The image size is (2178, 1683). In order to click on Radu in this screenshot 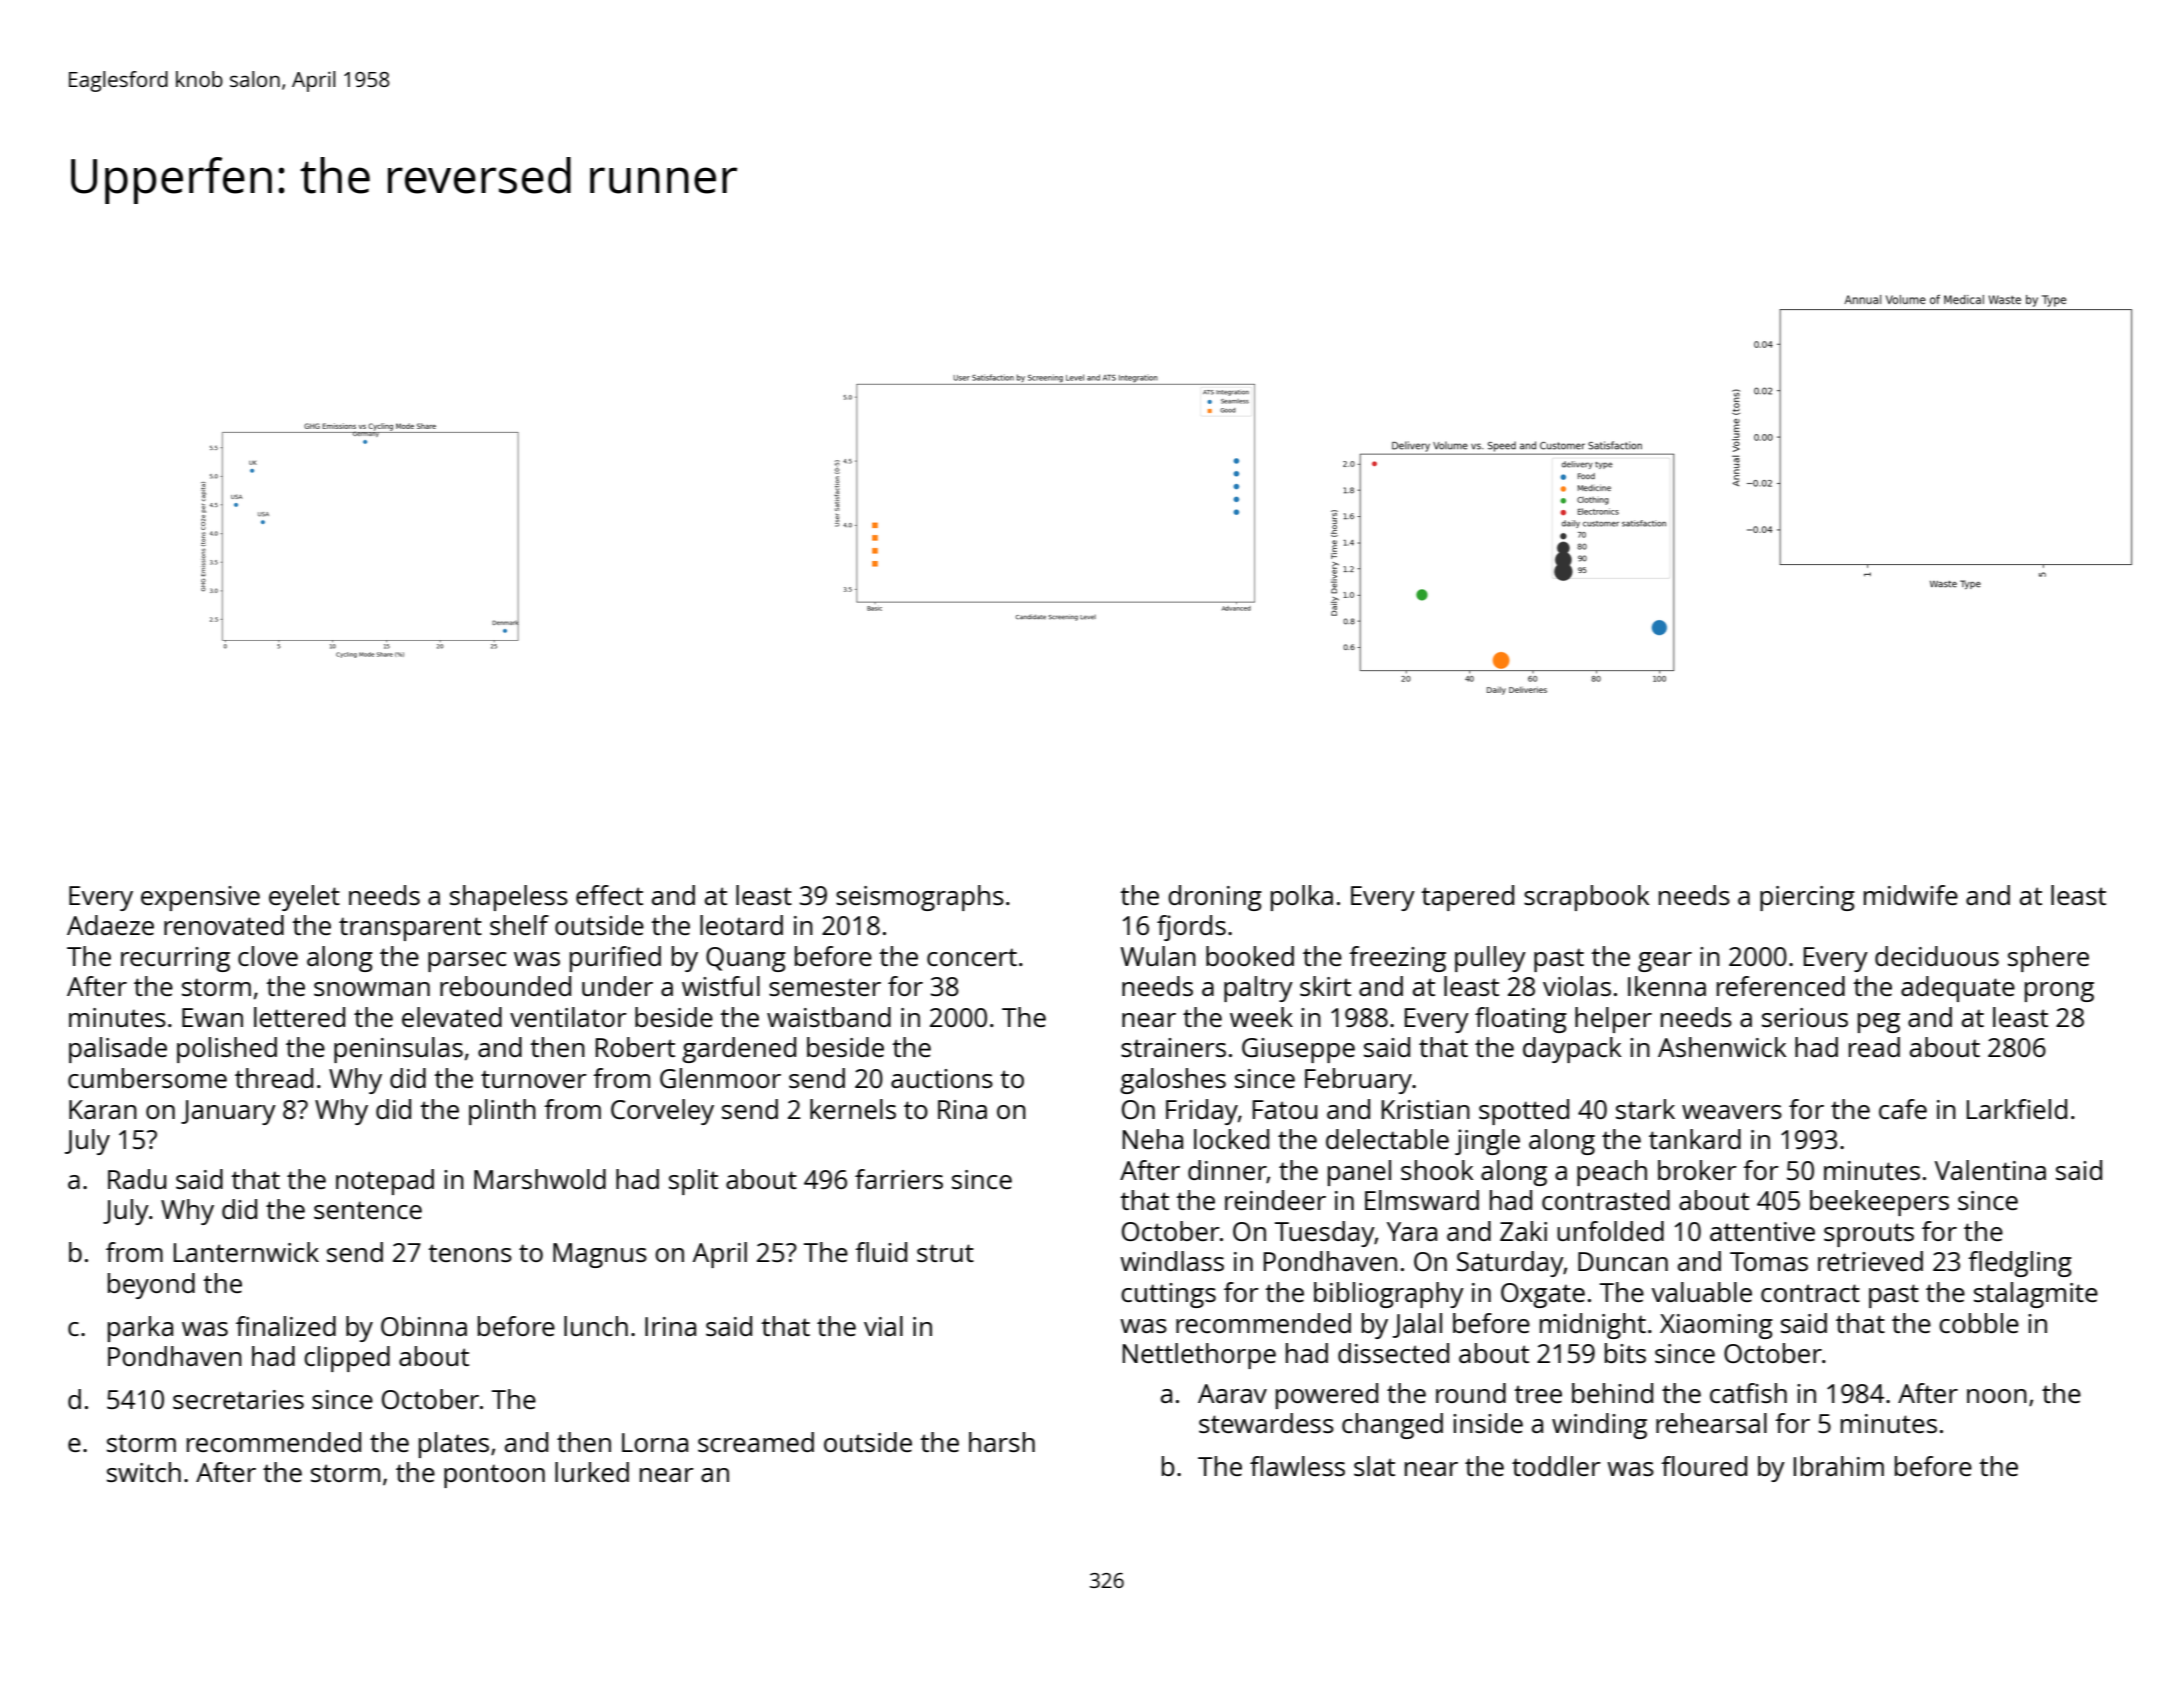, I will do `click(137, 1179)`.
